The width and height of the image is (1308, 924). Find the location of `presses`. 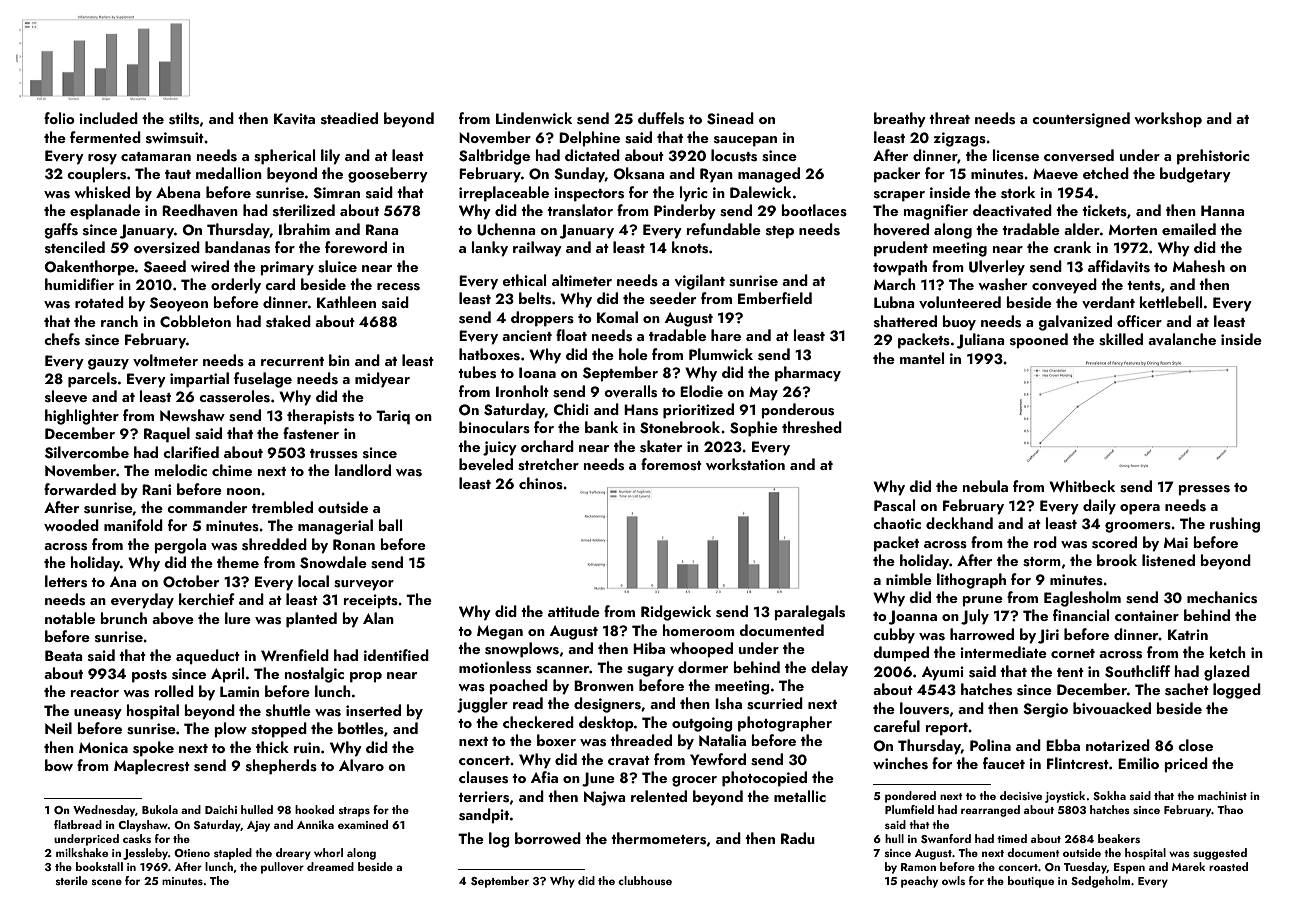

presses is located at coordinates (1204, 490).
